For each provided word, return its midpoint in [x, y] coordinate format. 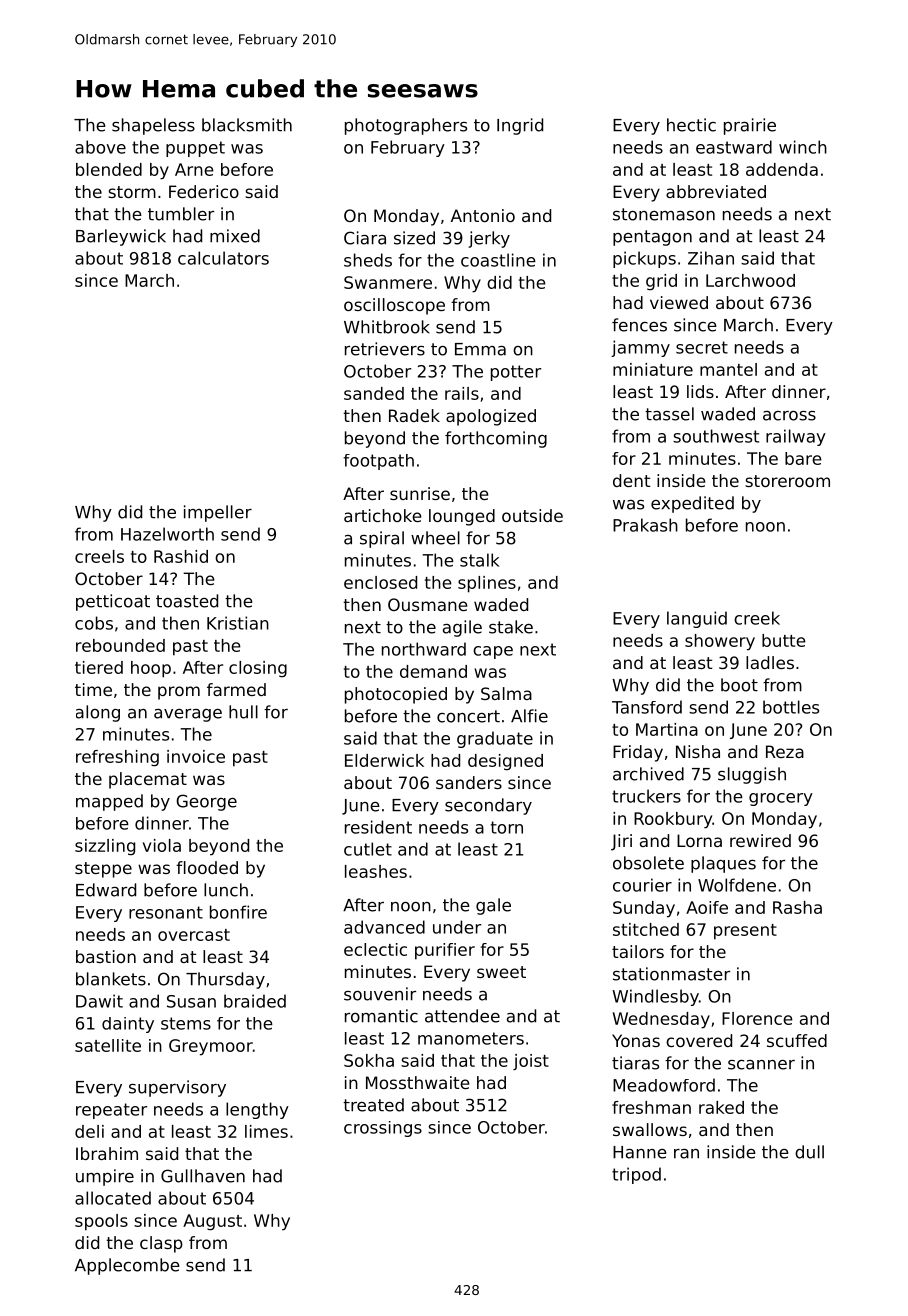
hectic [691, 125]
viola [162, 845]
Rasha [797, 907]
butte [784, 640]
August [212, 1222]
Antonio [483, 215]
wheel [435, 538]
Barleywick [121, 237]
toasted [187, 601]
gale [493, 906]
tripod [636, 1175]
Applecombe [127, 1266]
